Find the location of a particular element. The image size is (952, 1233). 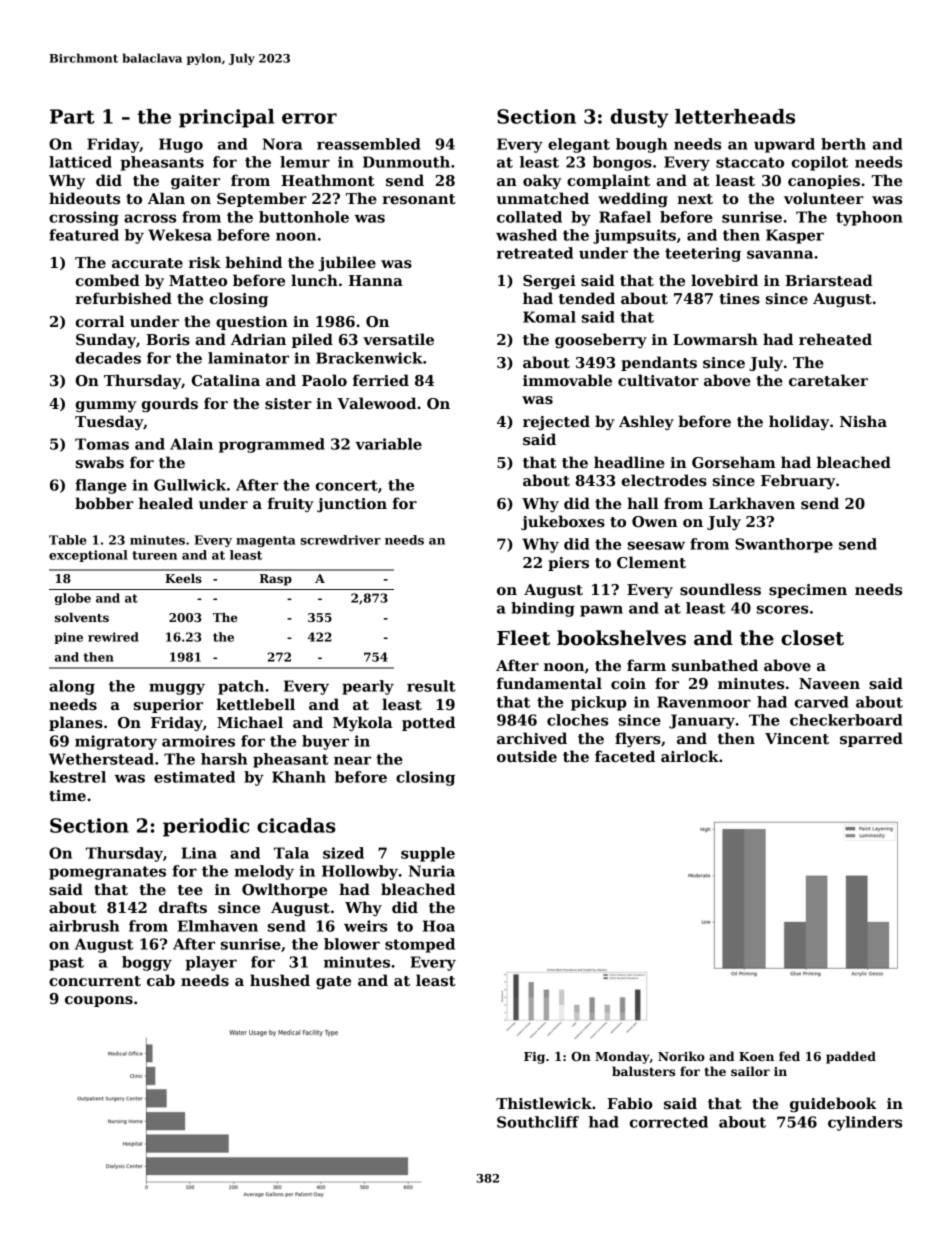

muggy is located at coordinates (177, 689).
